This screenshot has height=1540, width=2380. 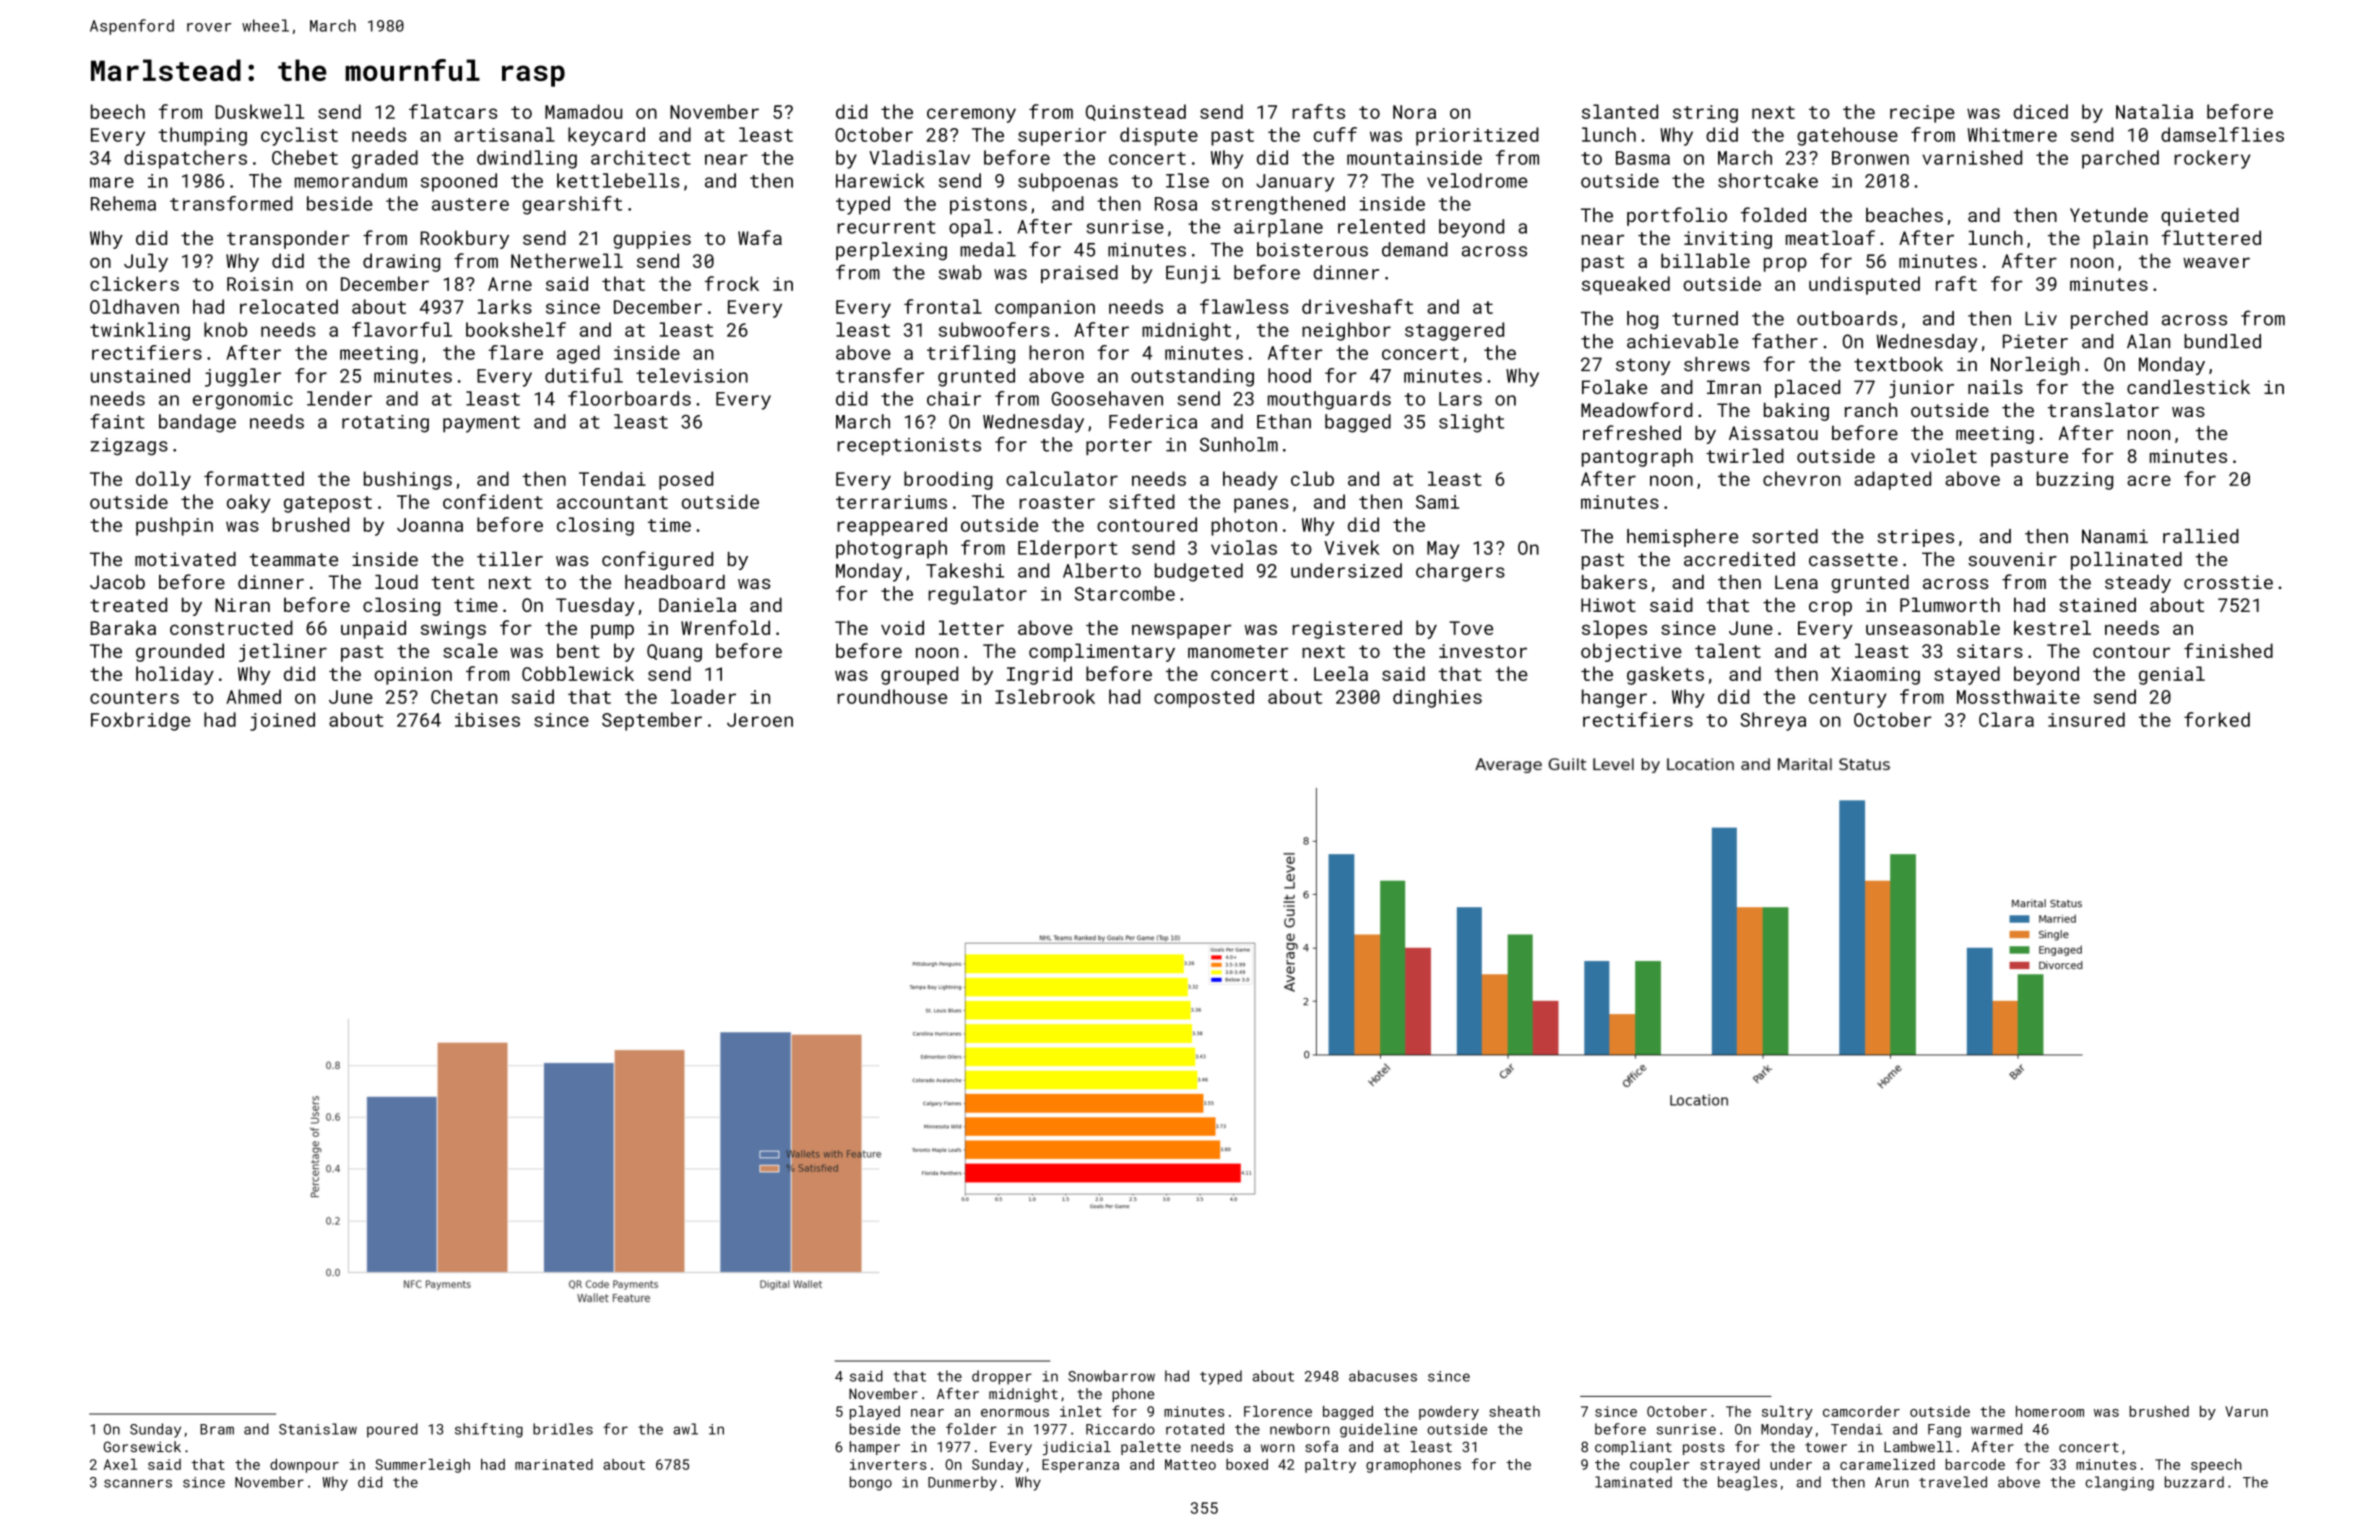 What do you see at coordinates (1111, 1376) in the screenshot?
I see `Snowbarrow` at bounding box center [1111, 1376].
